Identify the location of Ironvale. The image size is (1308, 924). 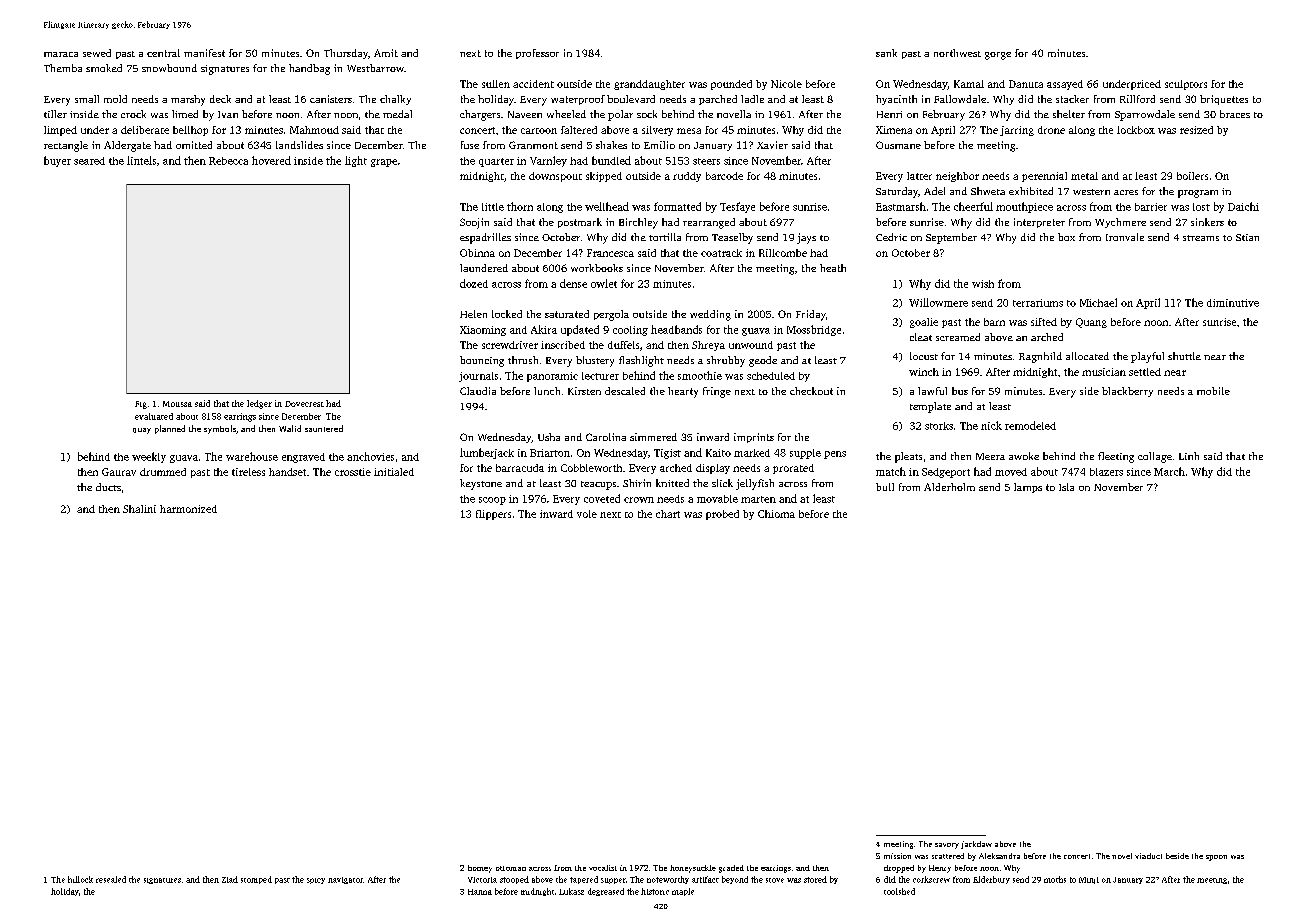
(1125, 237).
